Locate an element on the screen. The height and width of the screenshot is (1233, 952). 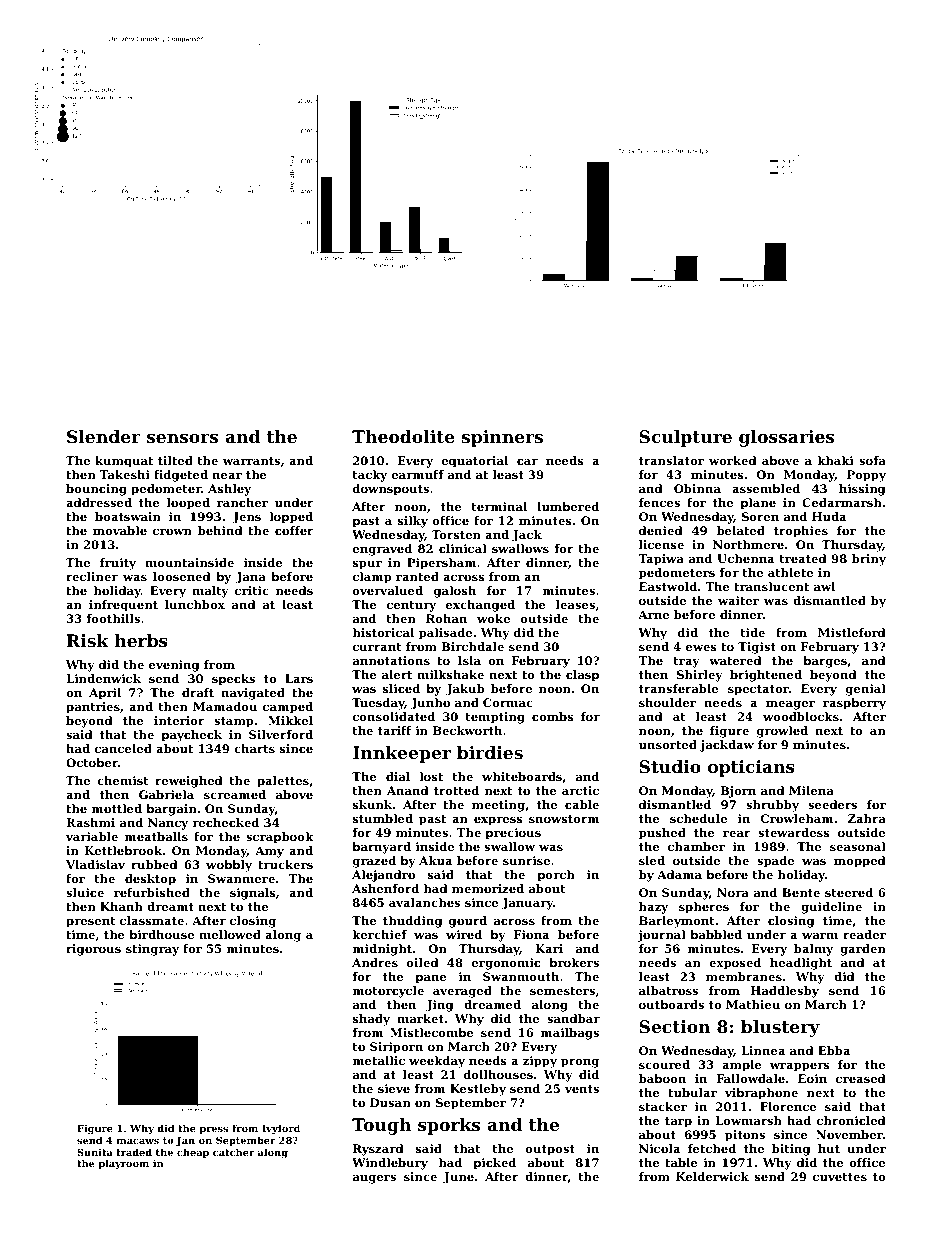
downspouts is located at coordinates (391, 490).
